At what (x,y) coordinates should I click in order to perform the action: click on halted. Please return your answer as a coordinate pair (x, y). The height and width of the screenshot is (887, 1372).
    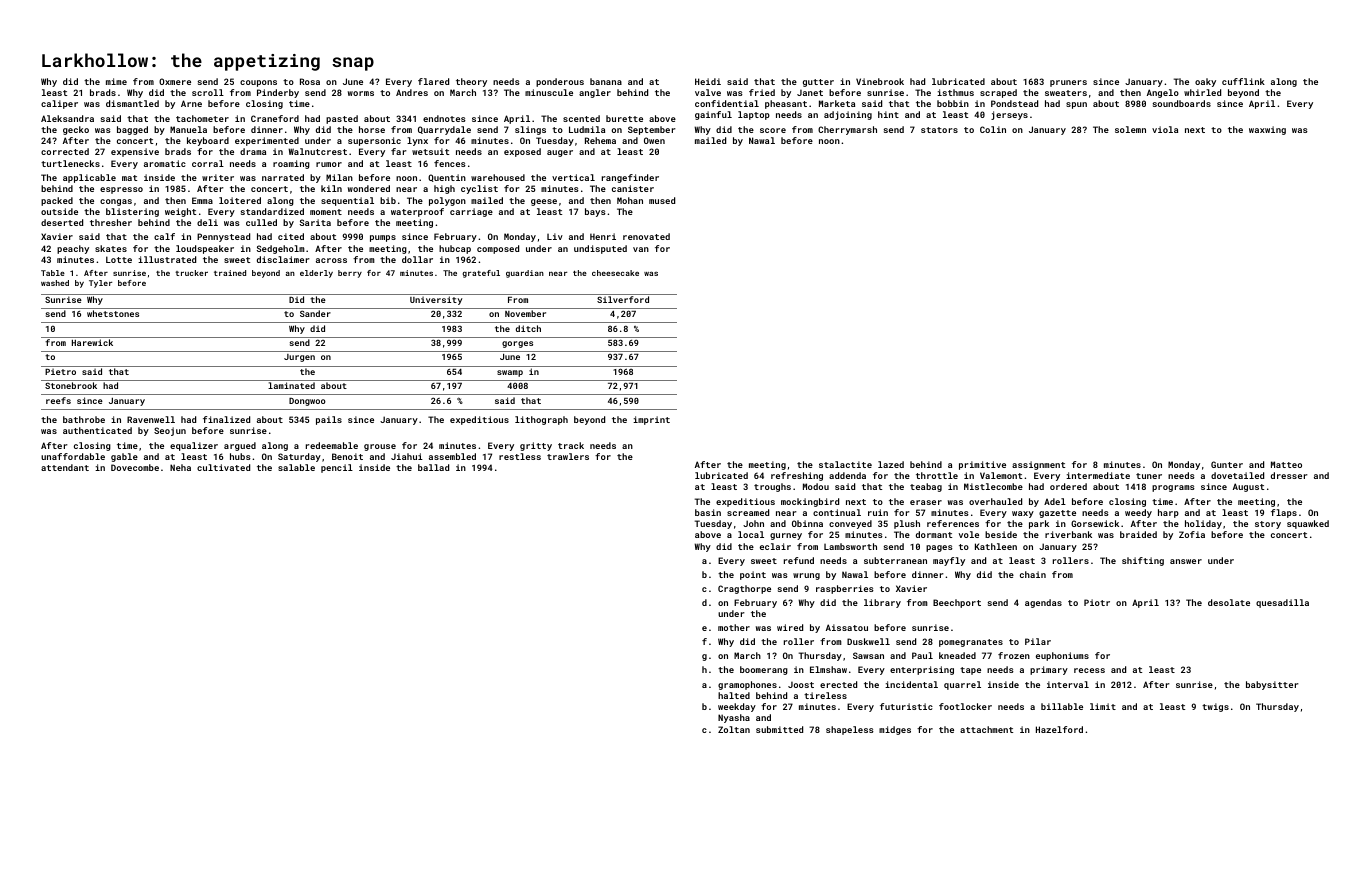
    Looking at the image, I should click on (734, 695).
